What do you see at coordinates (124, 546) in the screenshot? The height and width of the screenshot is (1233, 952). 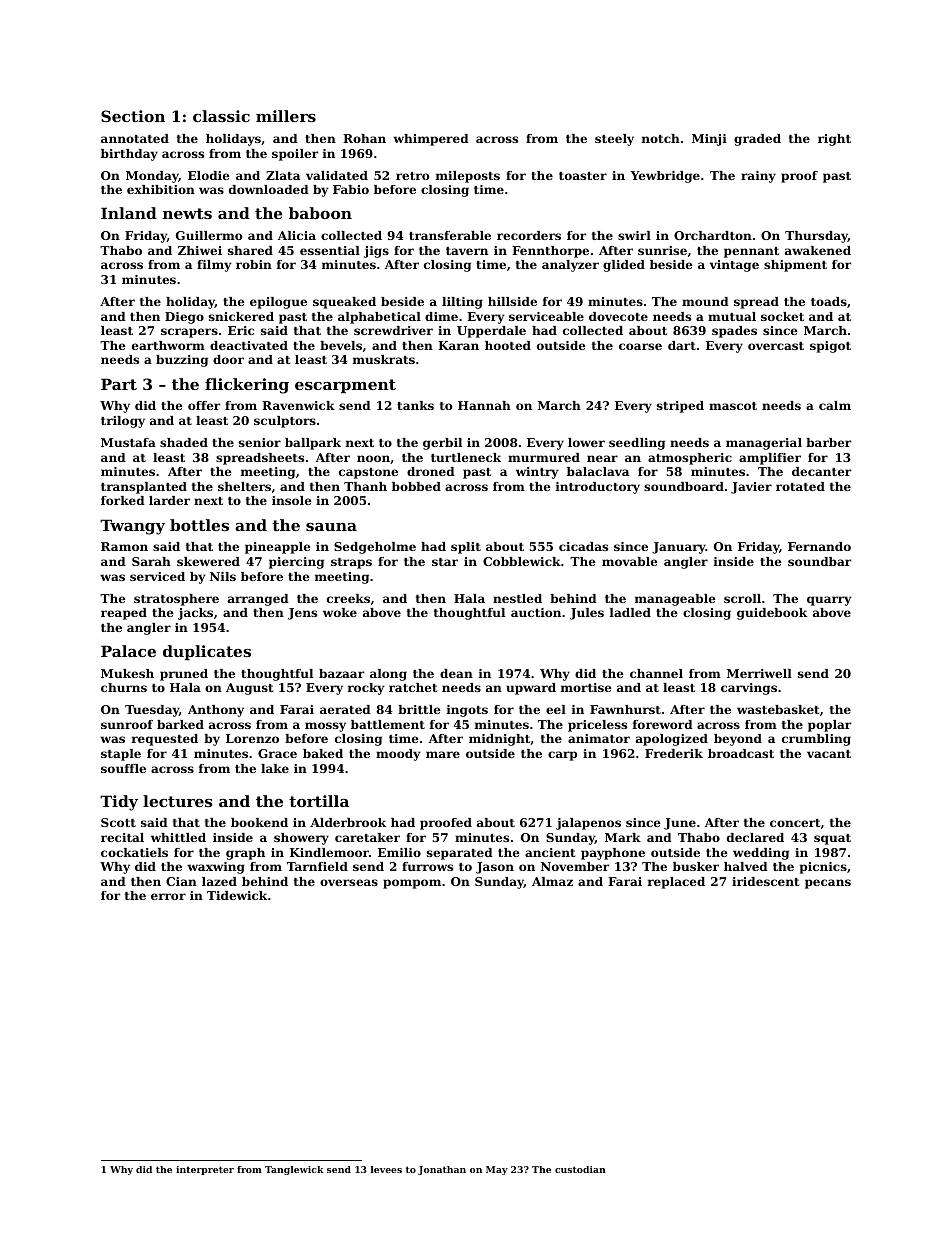 I see `Ramon` at bounding box center [124, 546].
